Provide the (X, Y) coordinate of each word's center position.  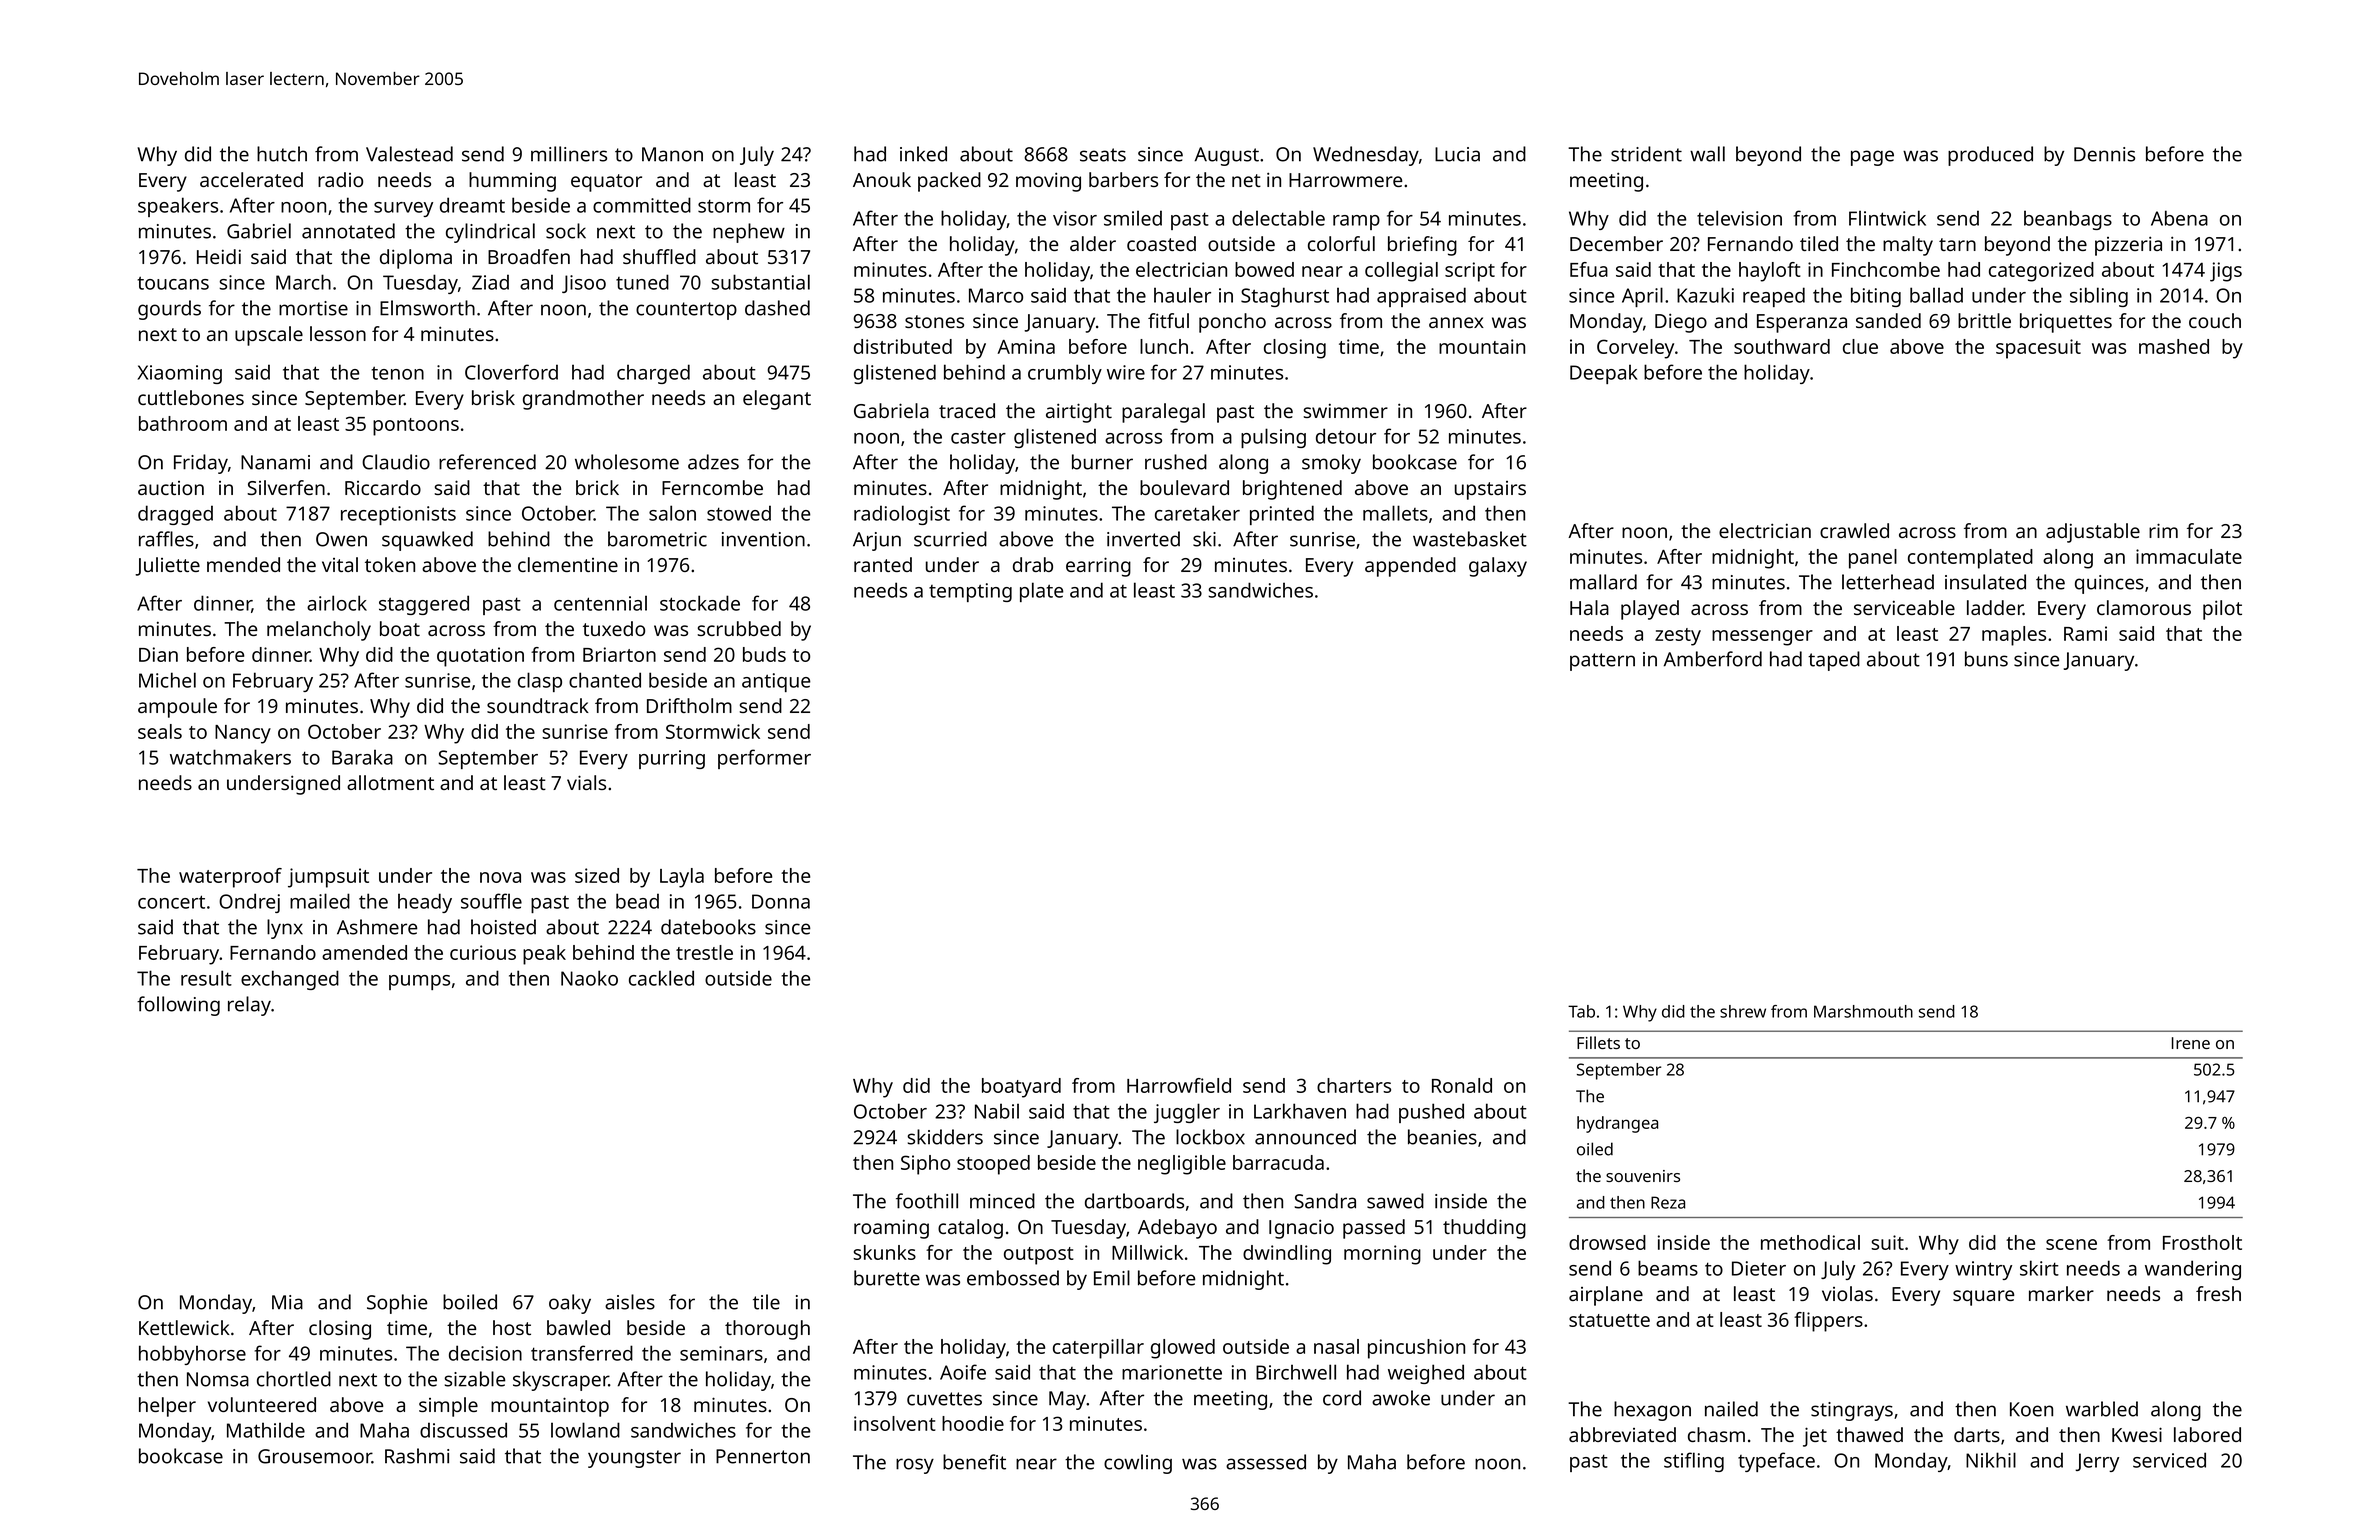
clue (1860, 346)
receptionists (398, 515)
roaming (891, 1229)
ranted (883, 564)
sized (597, 875)
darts (1977, 1434)
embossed (1013, 1278)
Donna (781, 901)
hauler (1182, 295)
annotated (348, 231)
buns (1986, 659)
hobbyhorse (192, 1355)
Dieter (1759, 1268)
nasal (1336, 1346)
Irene (2191, 1043)
